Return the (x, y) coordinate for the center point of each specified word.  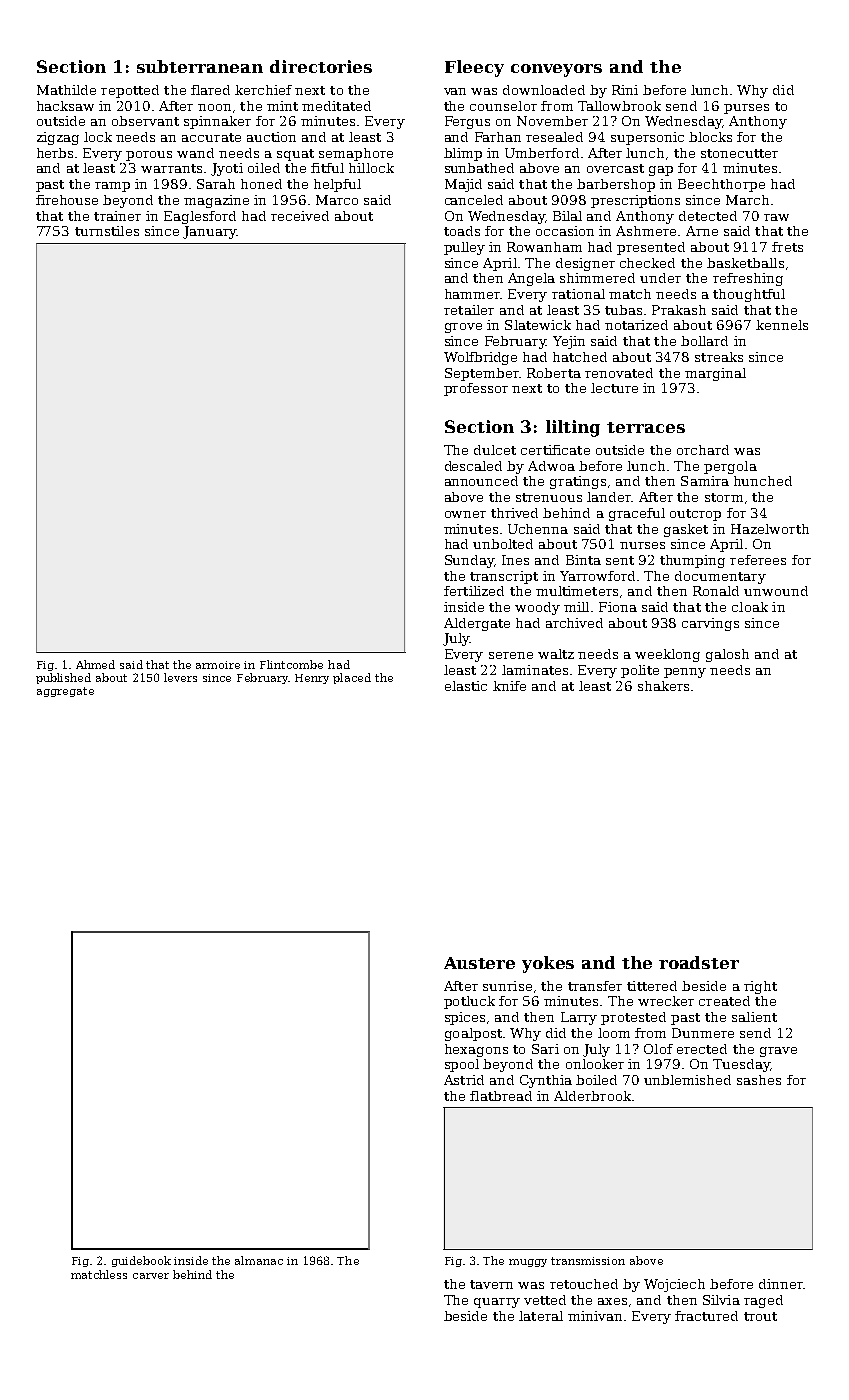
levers (180, 677)
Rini (625, 90)
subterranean (200, 66)
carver (151, 1276)
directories (321, 66)
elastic (466, 686)
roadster (699, 962)
